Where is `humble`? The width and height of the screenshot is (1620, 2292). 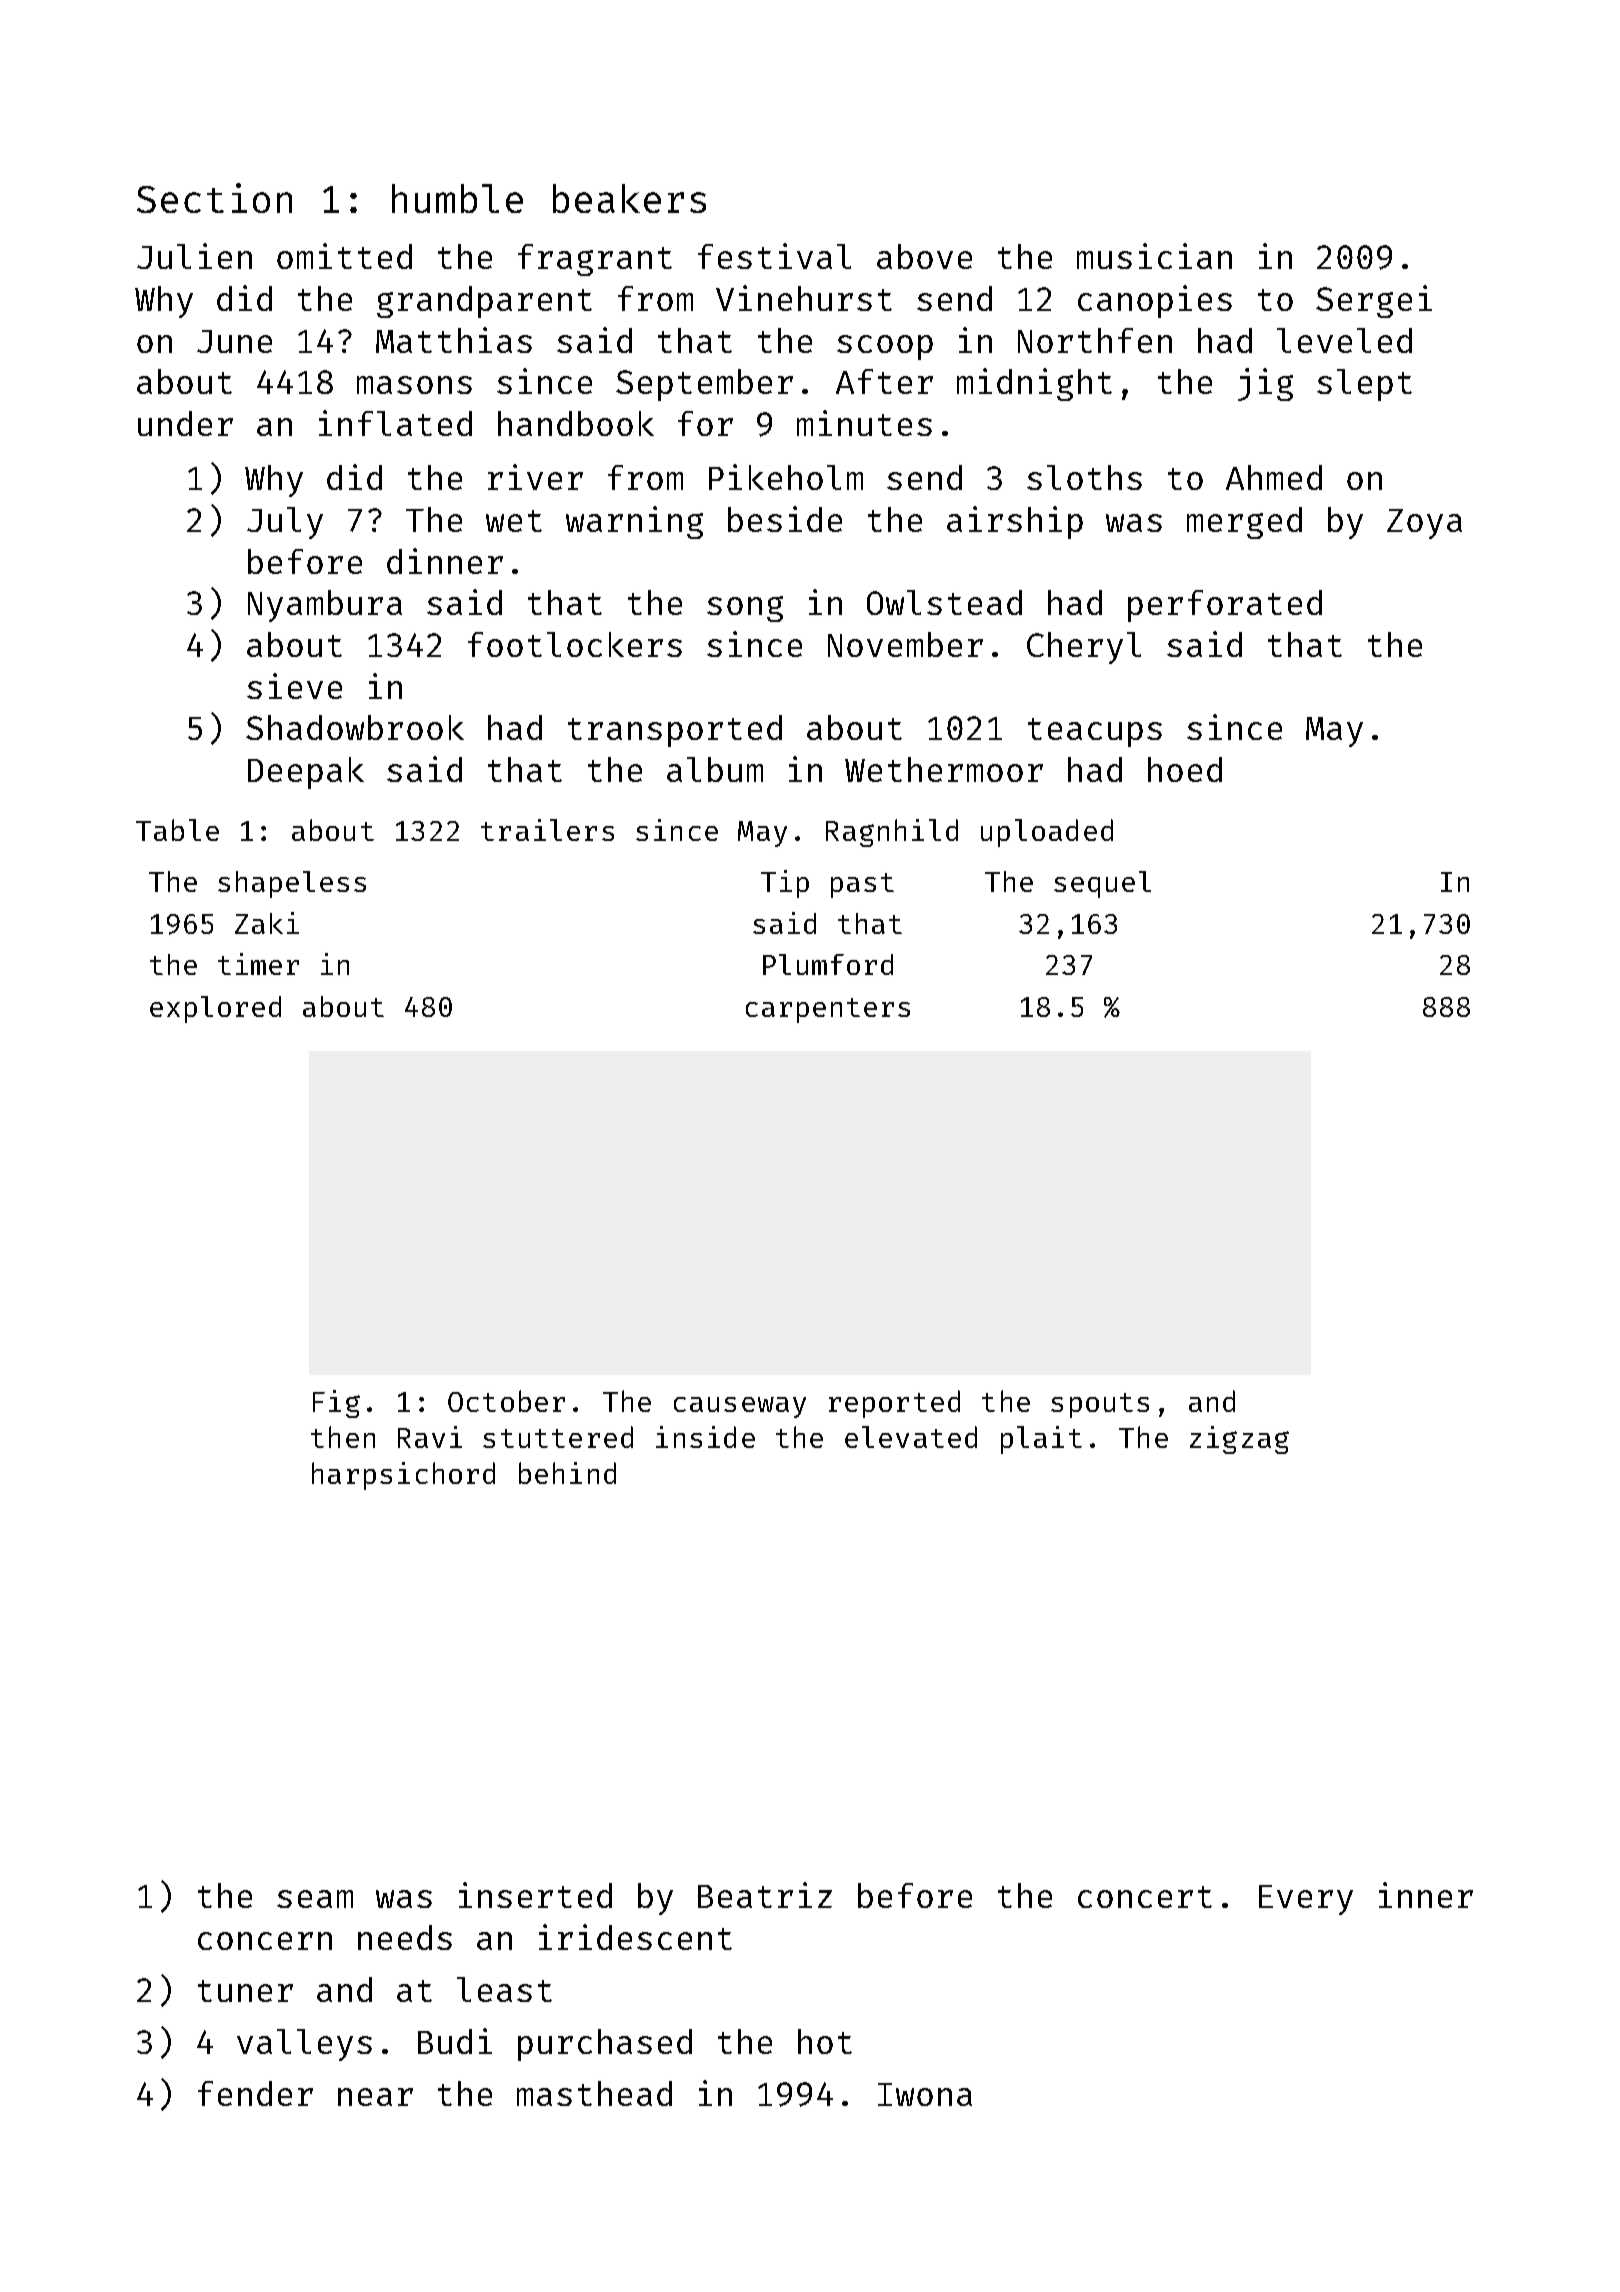 humble is located at coordinates (457, 198).
